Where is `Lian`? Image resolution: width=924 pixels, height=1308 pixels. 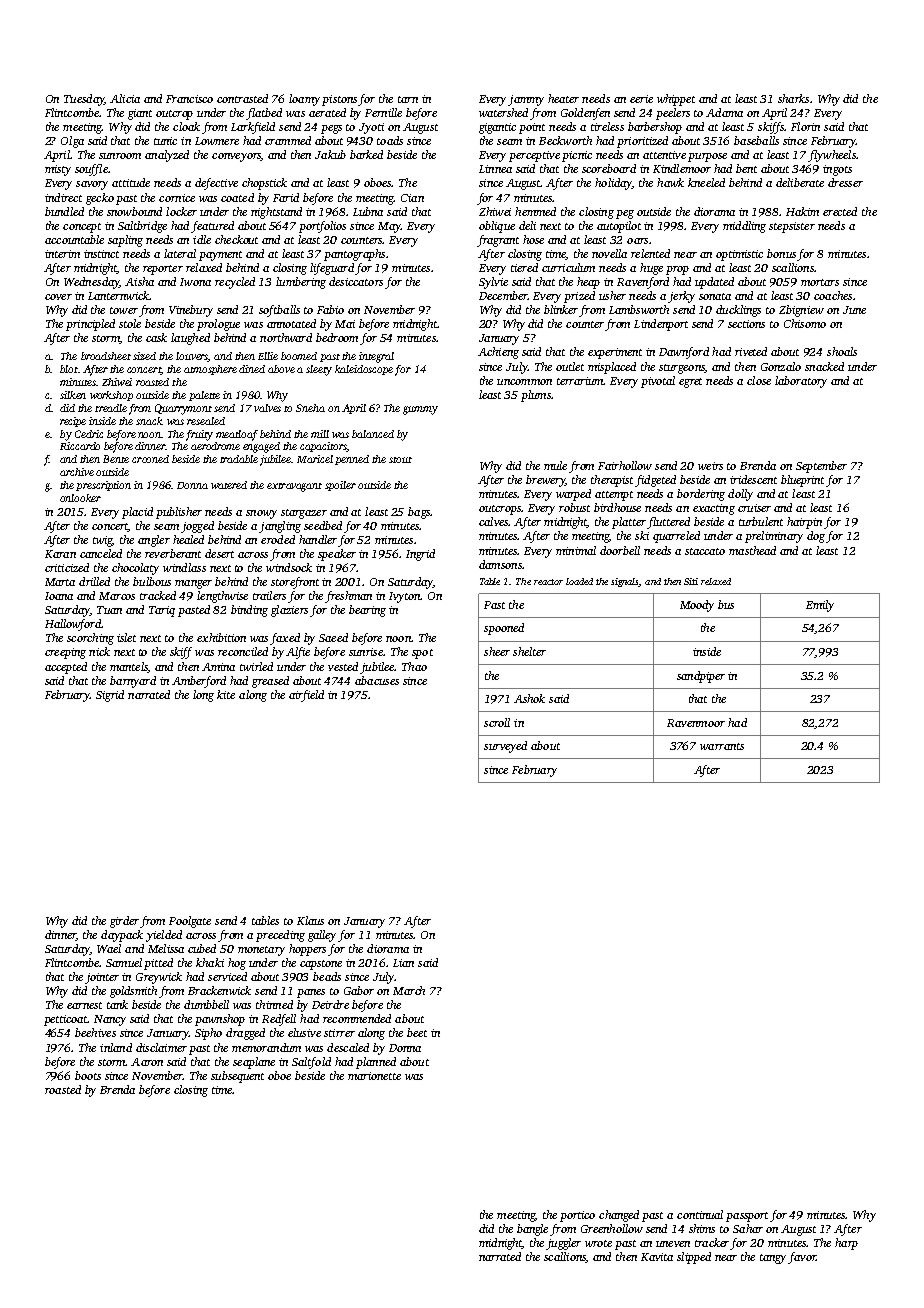 Lian is located at coordinates (403, 963).
